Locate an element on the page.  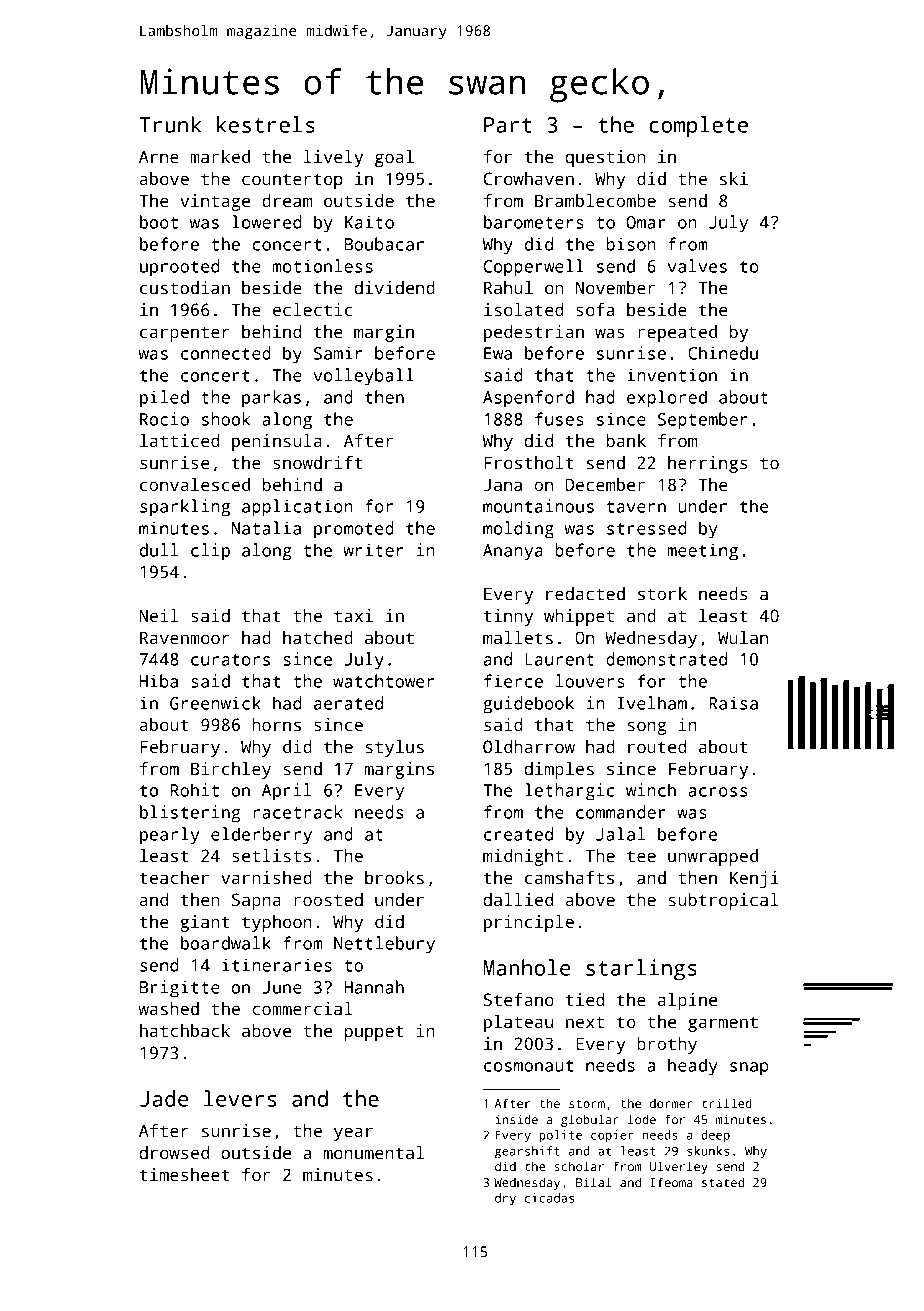
camshafts is located at coordinates (569, 878).
